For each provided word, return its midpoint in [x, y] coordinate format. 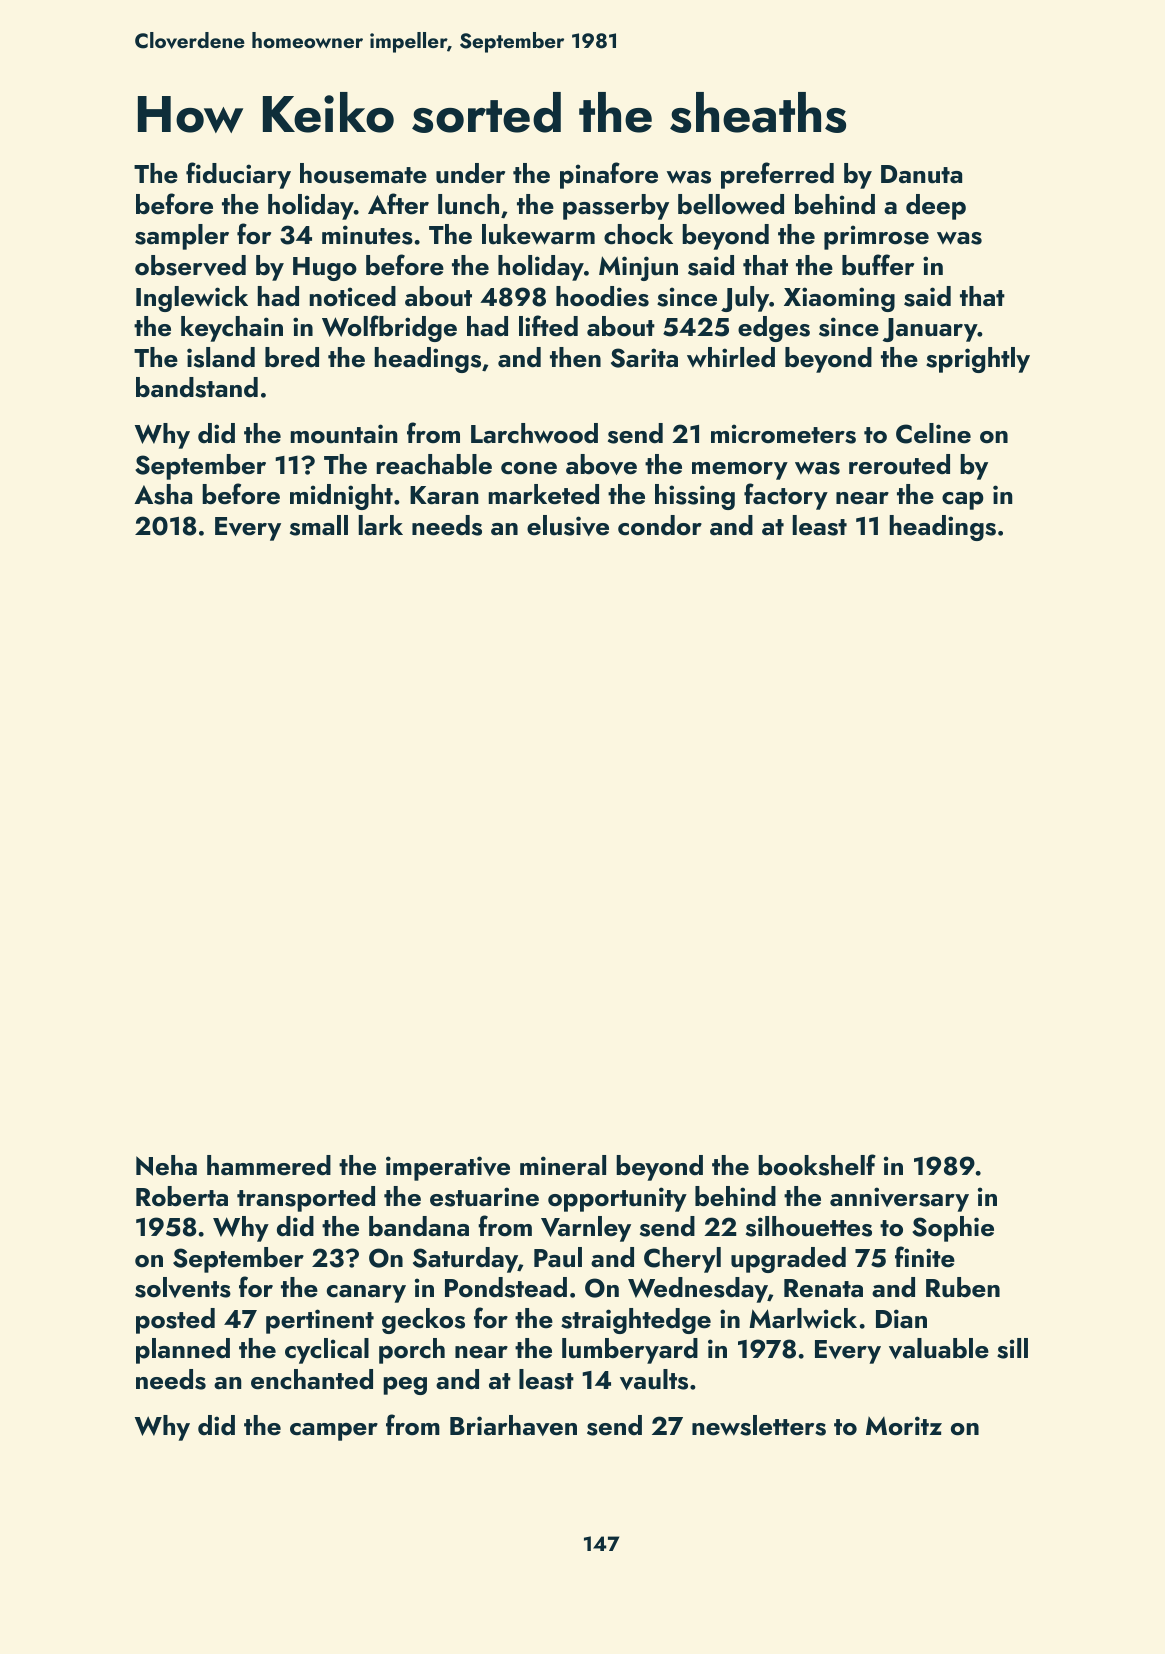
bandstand [197, 387]
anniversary [899, 1199]
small [319, 525]
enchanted [312, 1379]
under [470, 173]
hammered [269, 1165]
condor [660, 525]
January [930, 330]
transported [306, 1199]
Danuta [921, 174]
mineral [563, 1165]
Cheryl [682, 1260]
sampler [182, 237]
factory [786, 496]
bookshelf [817, 1165]
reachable [434, 464]
